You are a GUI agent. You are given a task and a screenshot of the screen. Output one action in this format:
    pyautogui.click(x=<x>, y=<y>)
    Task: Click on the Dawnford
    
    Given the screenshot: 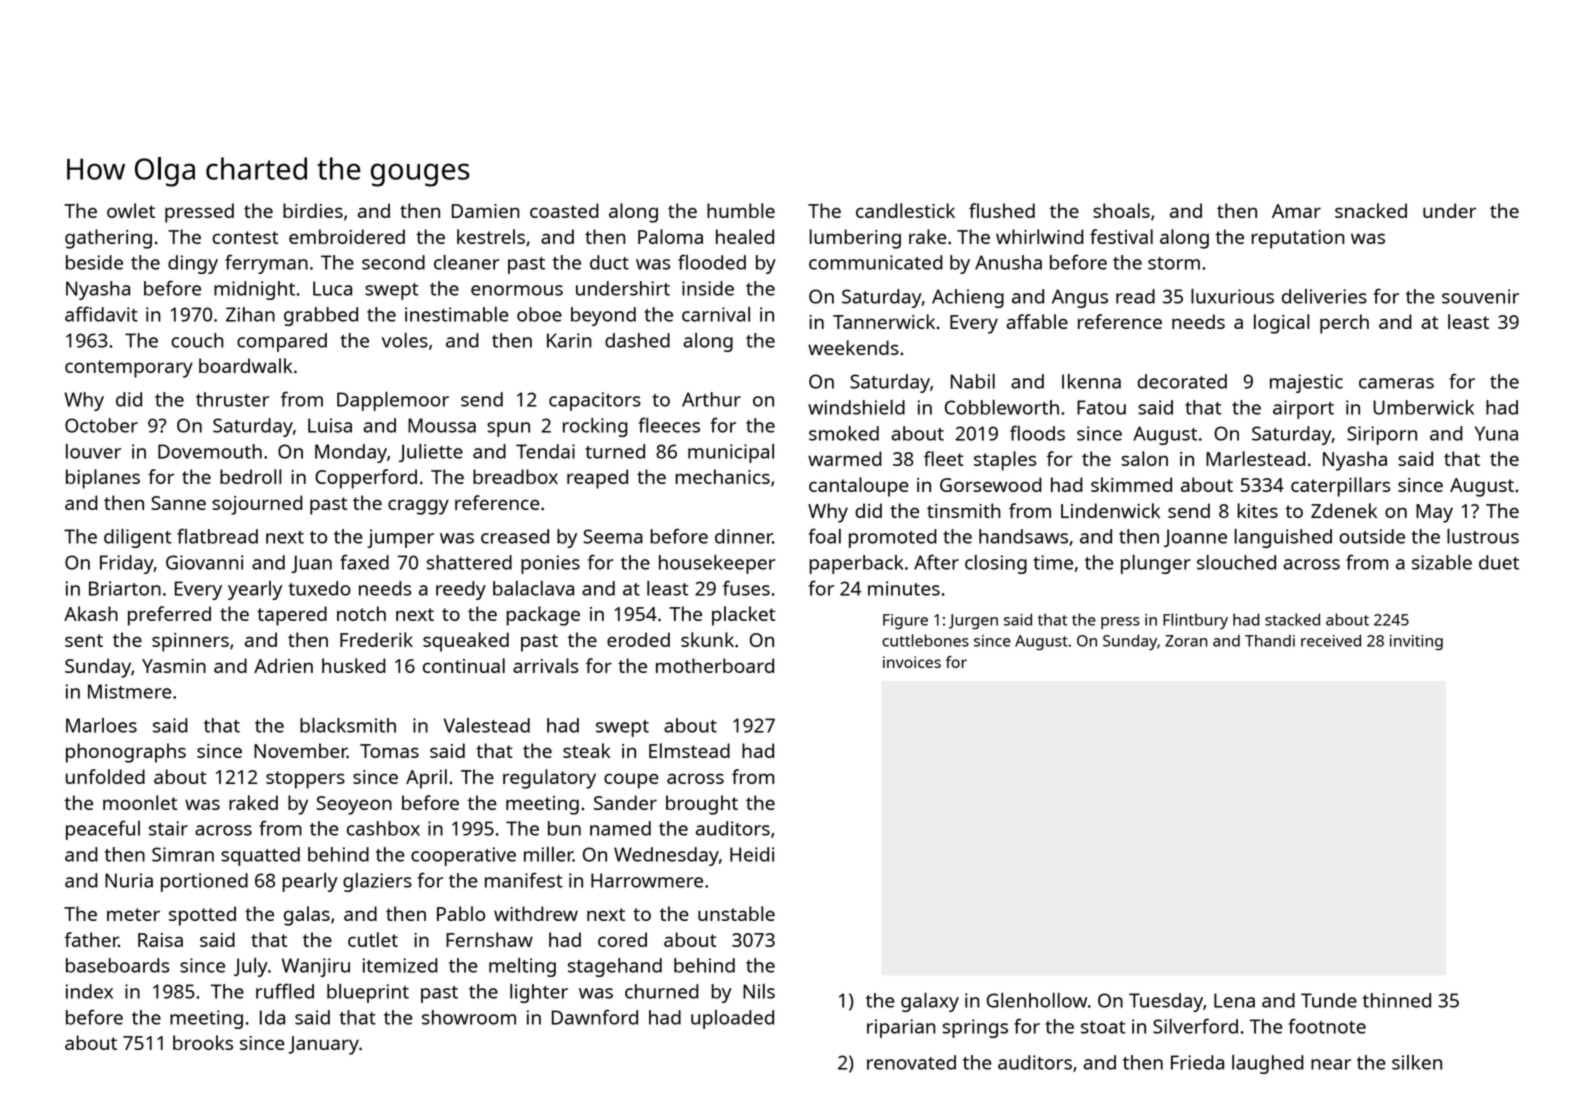 What is the action you would take?
    pyautogui.click(x=595, y=1017)
